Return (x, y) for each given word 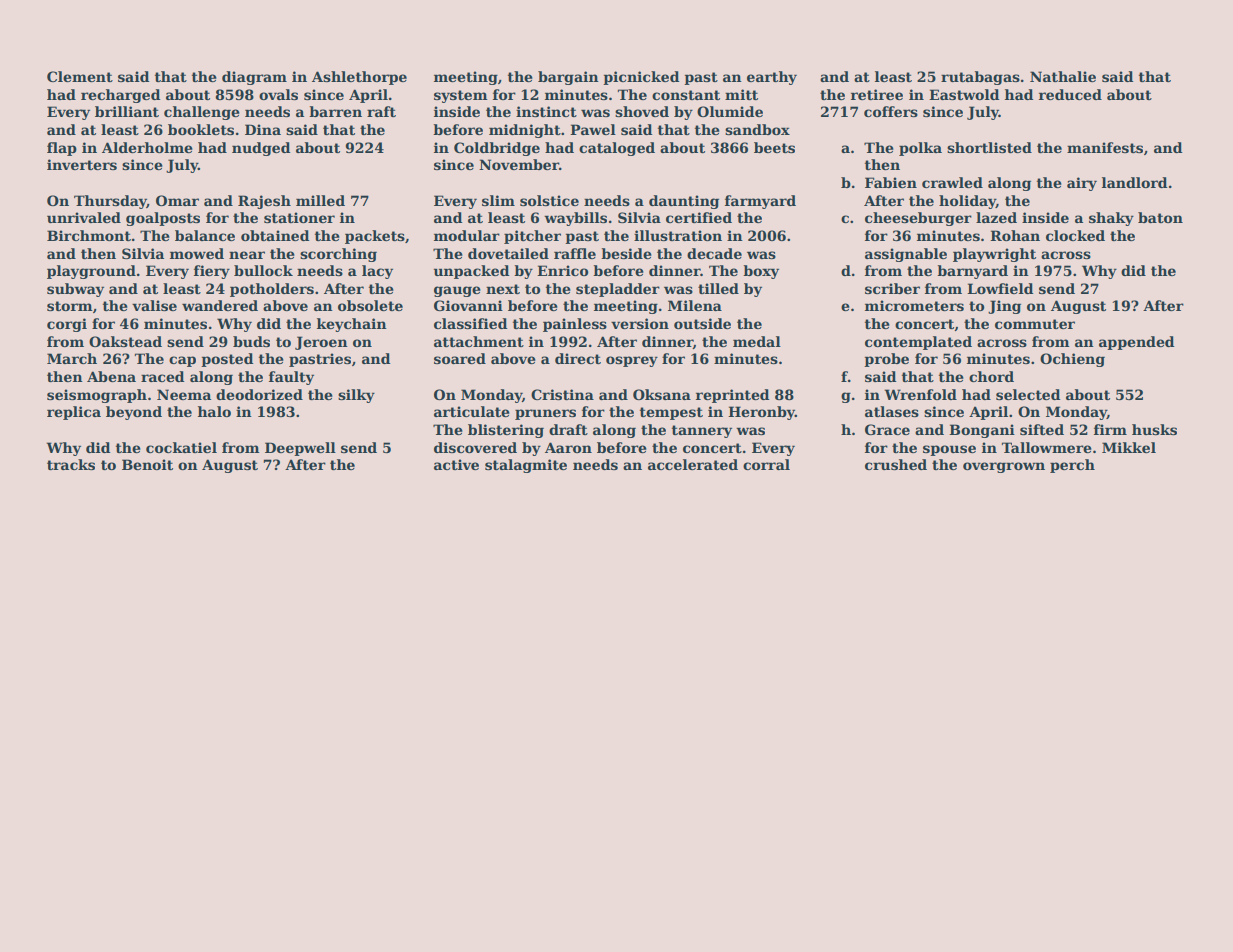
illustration (678, 235)
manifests (1105, 147)
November (519, 164)
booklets (201, 129)
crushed (896, 464)
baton (1160, 217)
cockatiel (181, 447)
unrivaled (84, 217)
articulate (472, 411)
